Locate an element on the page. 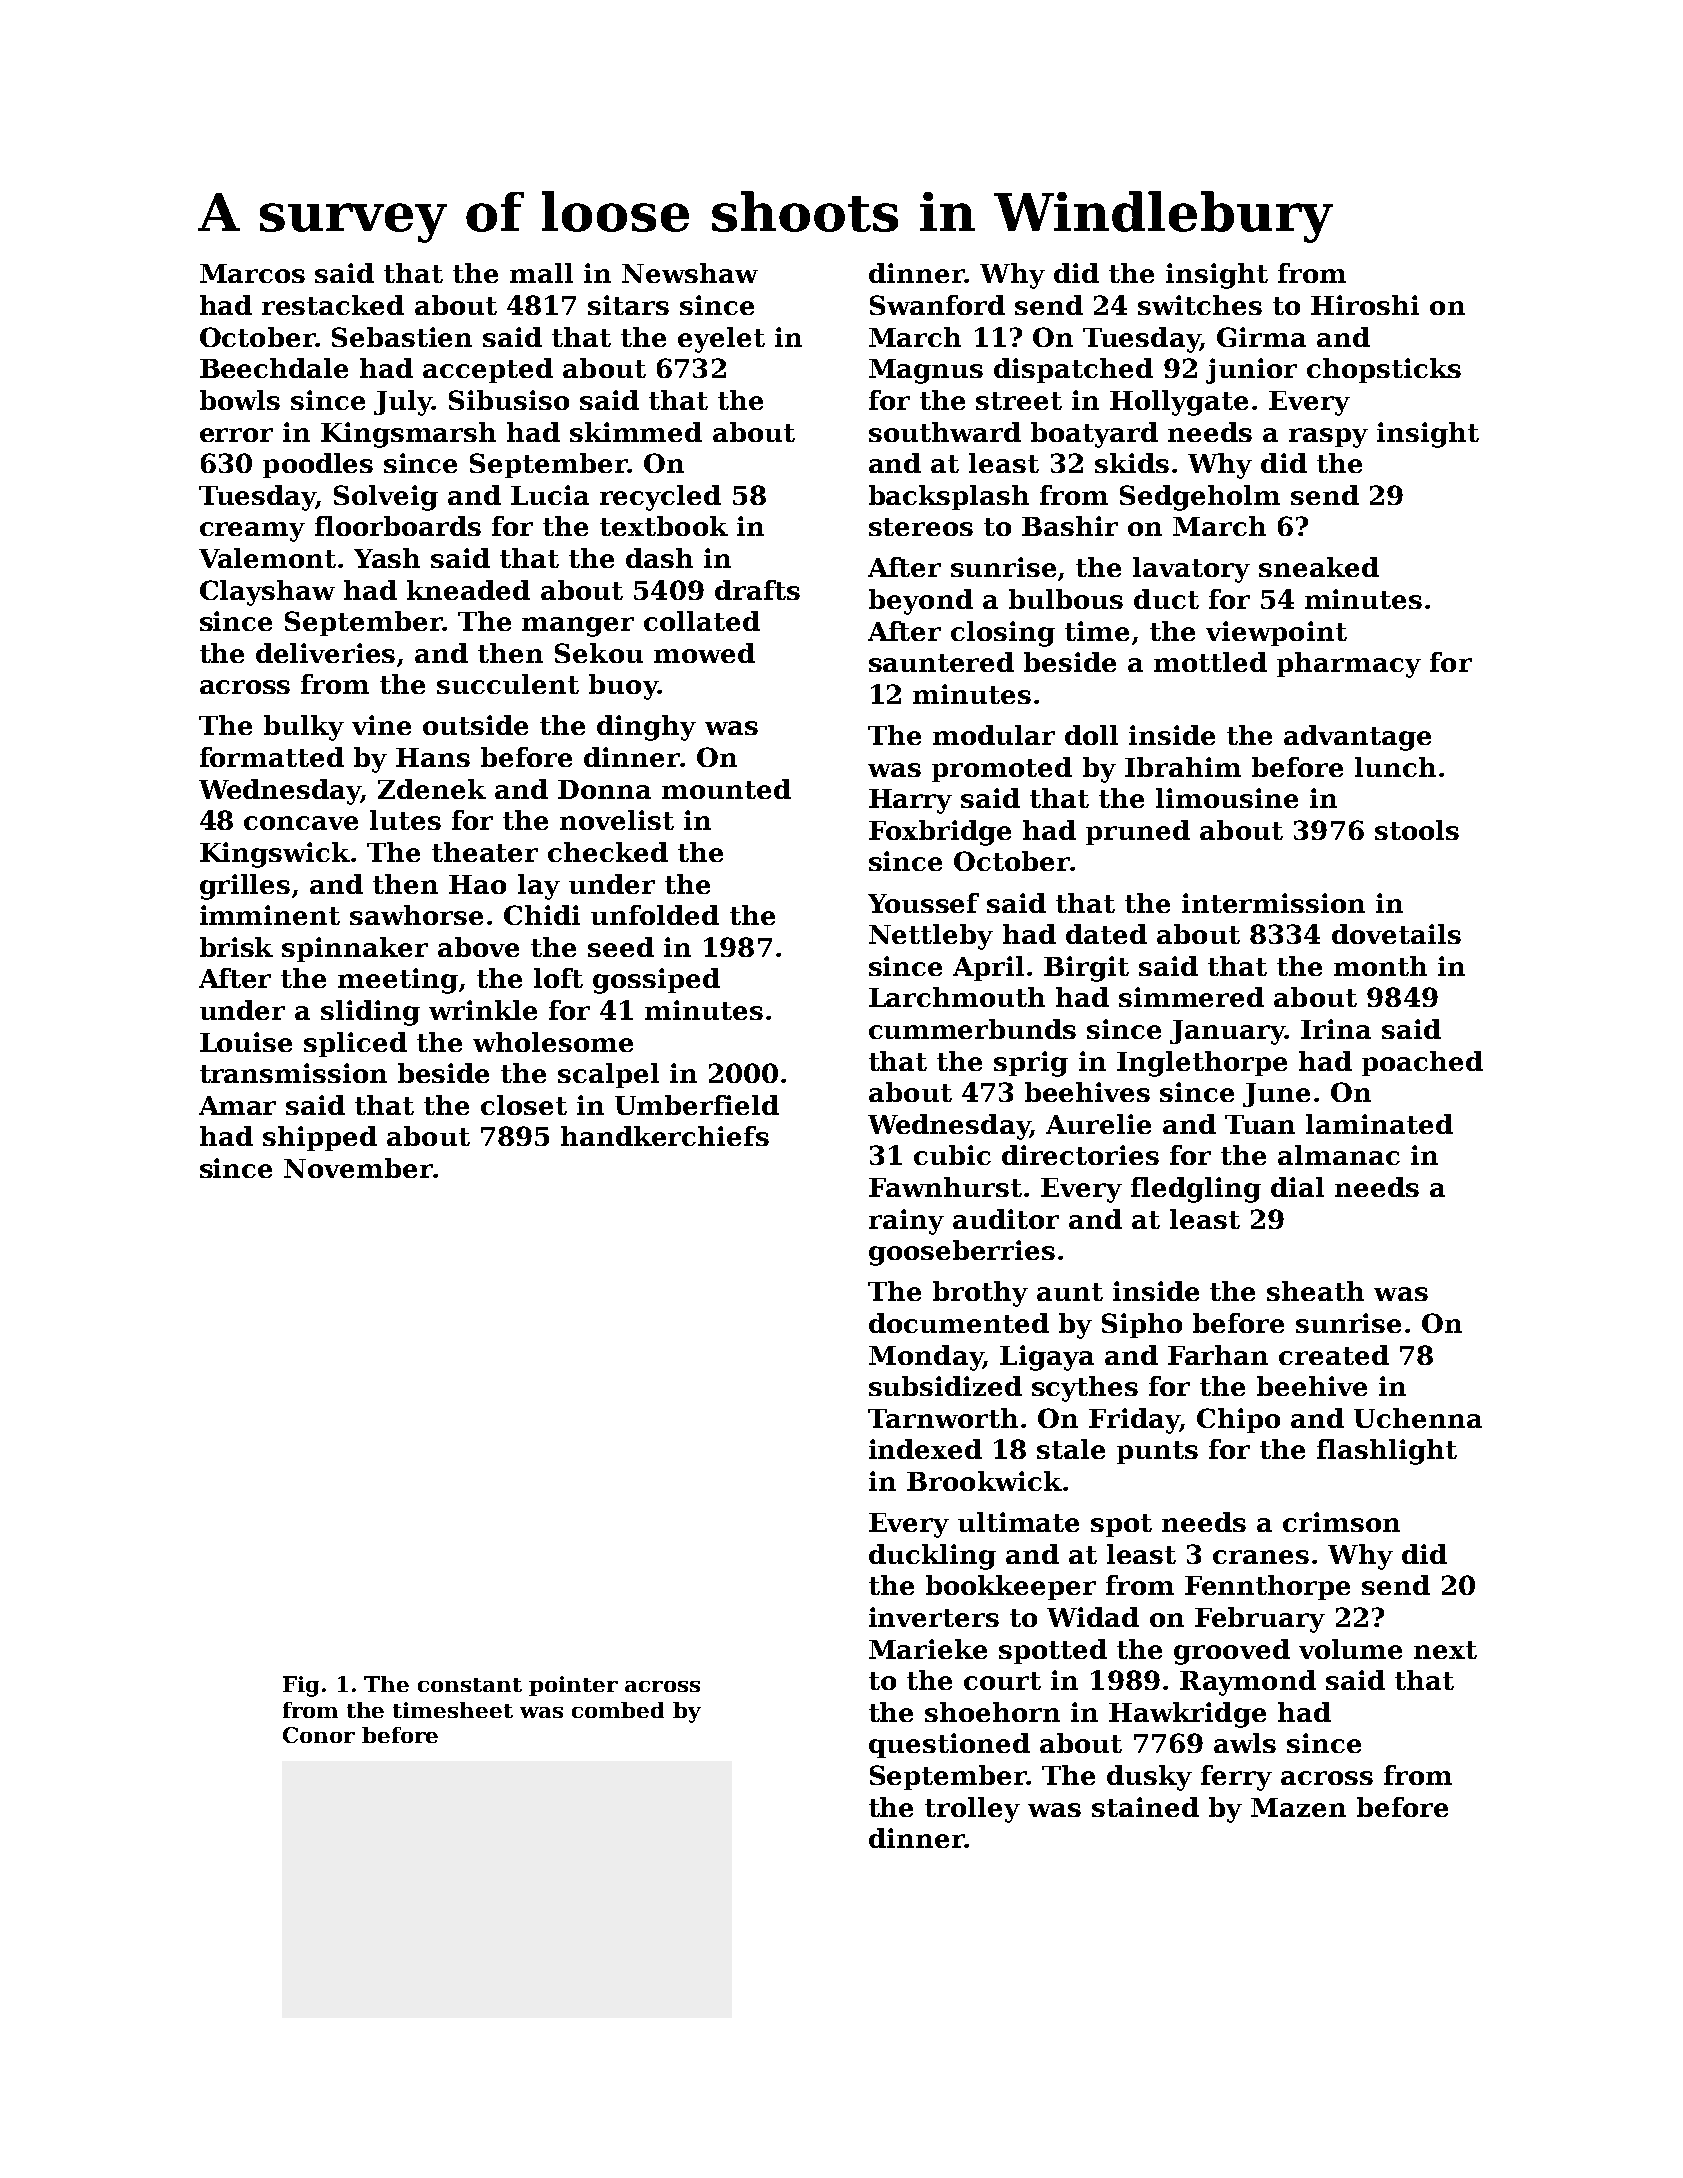 The height and width of the image is (2178, 1683). November is located at coordinates (358, 1168).
